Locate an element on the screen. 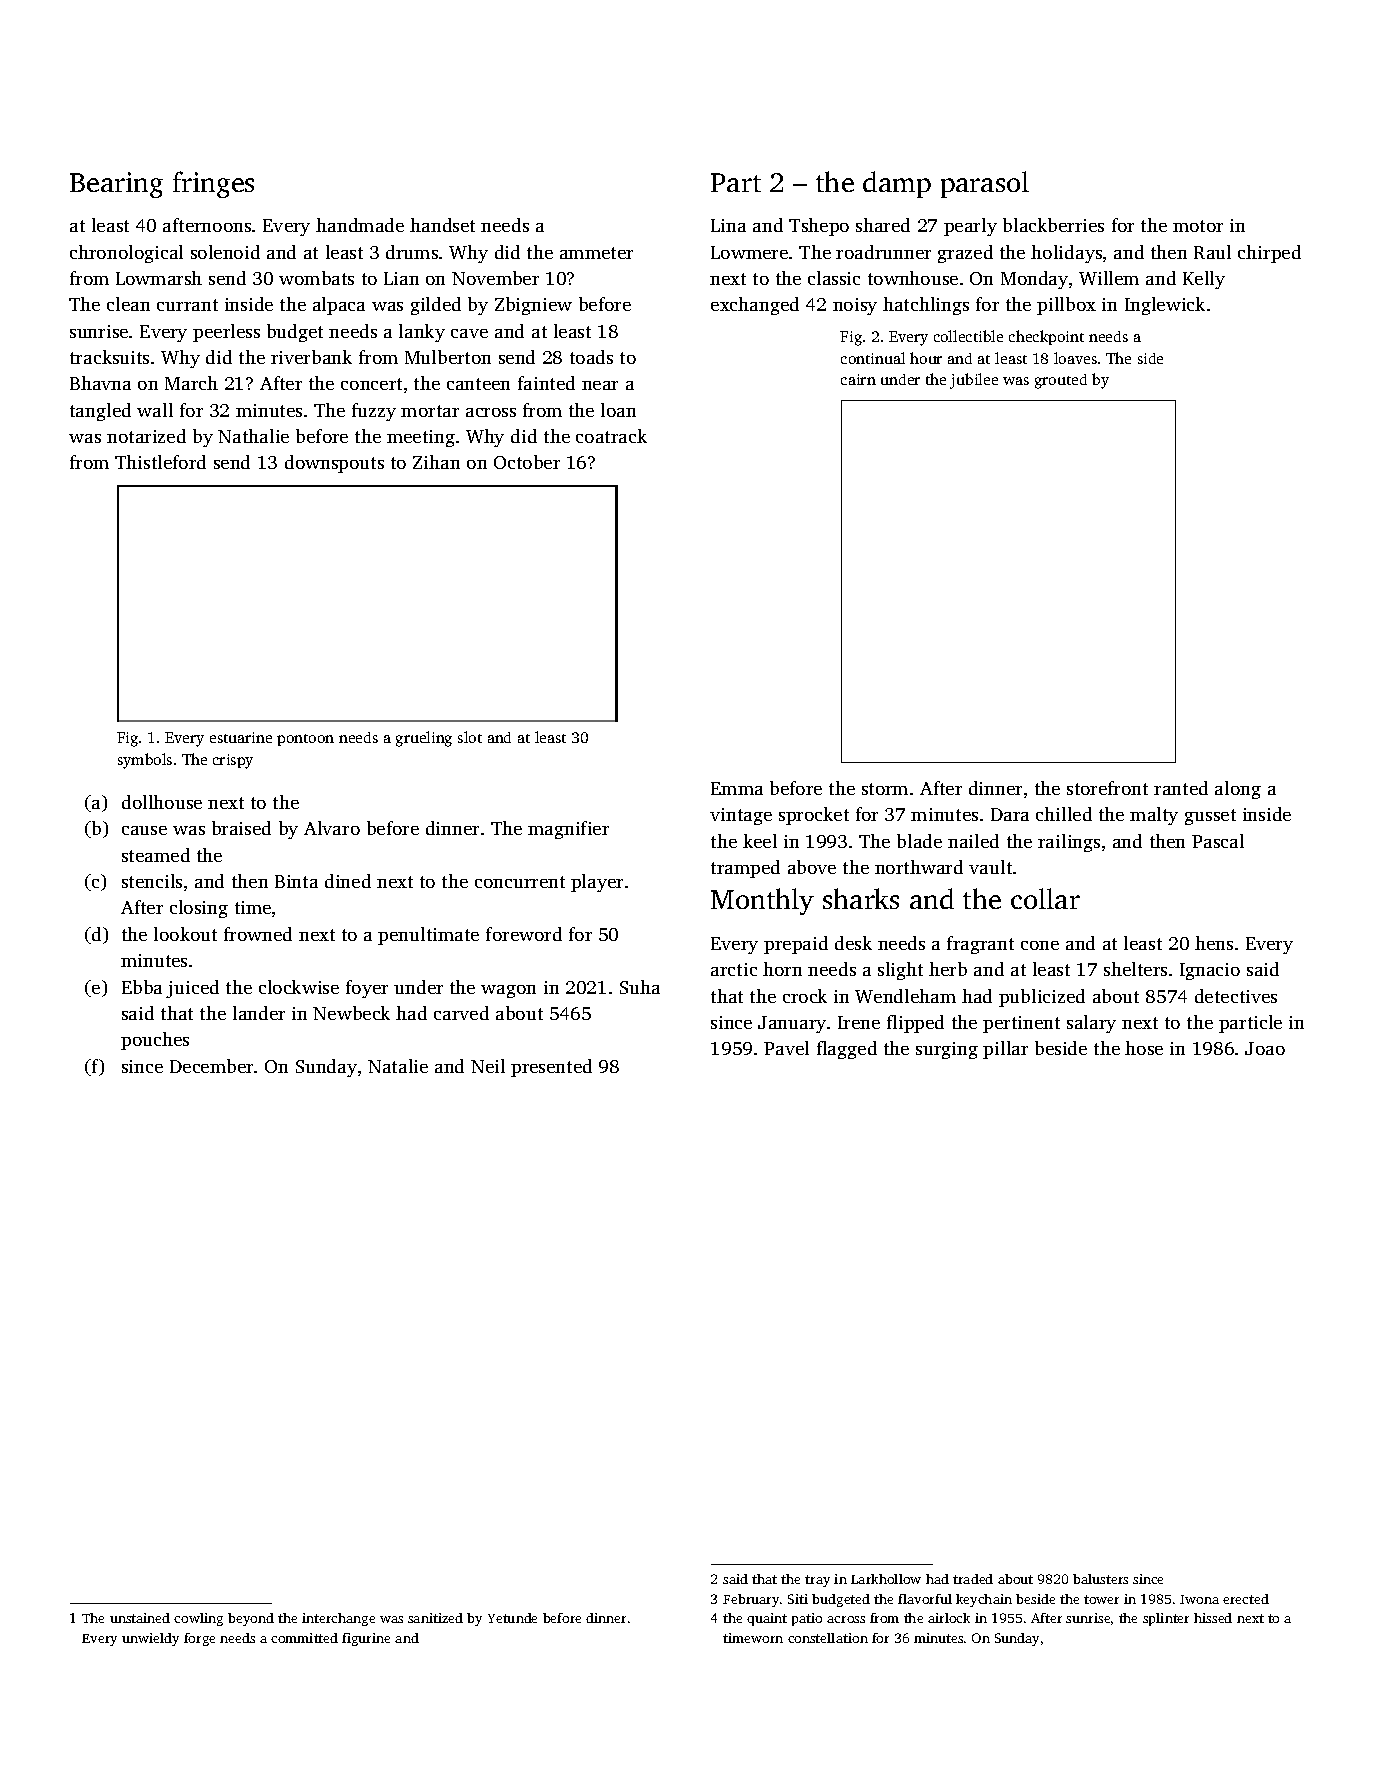  coatrack is located at coordinates (611, 436).
